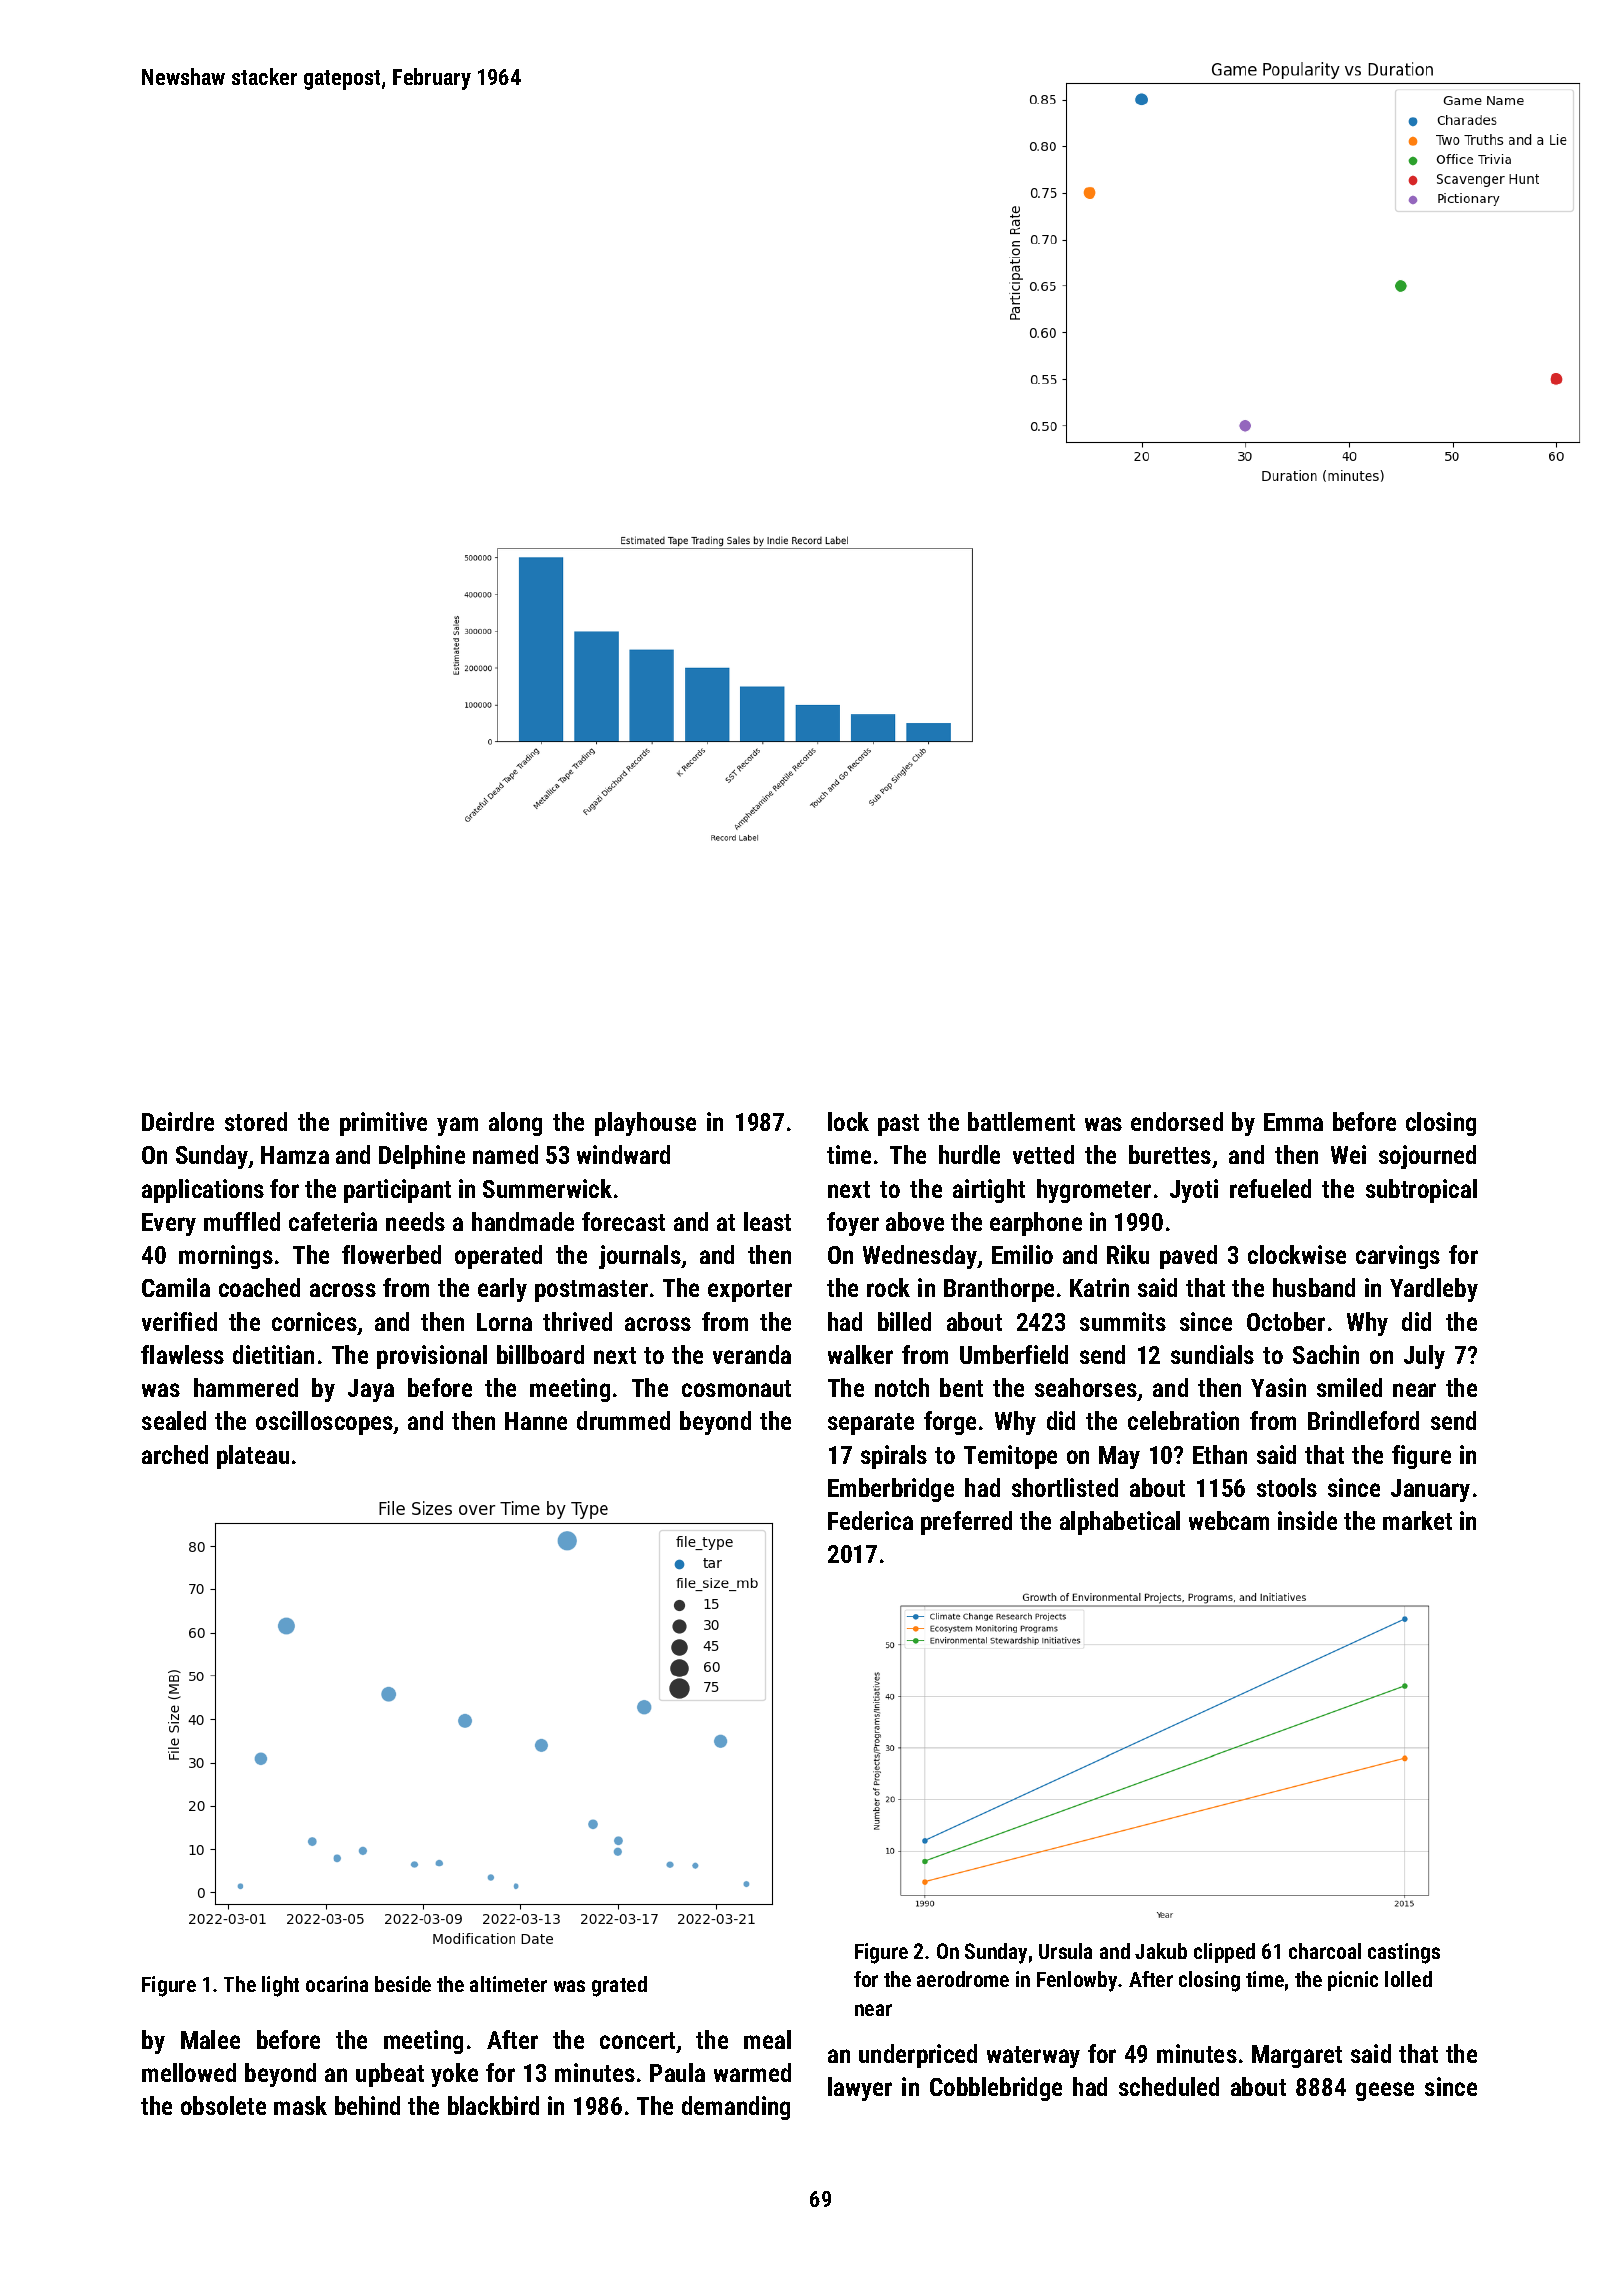 The width and height of the document is (1620, 2292). Describe the element at coordinates (1177, 1121) in the document. I see `endorsed` at that location.
